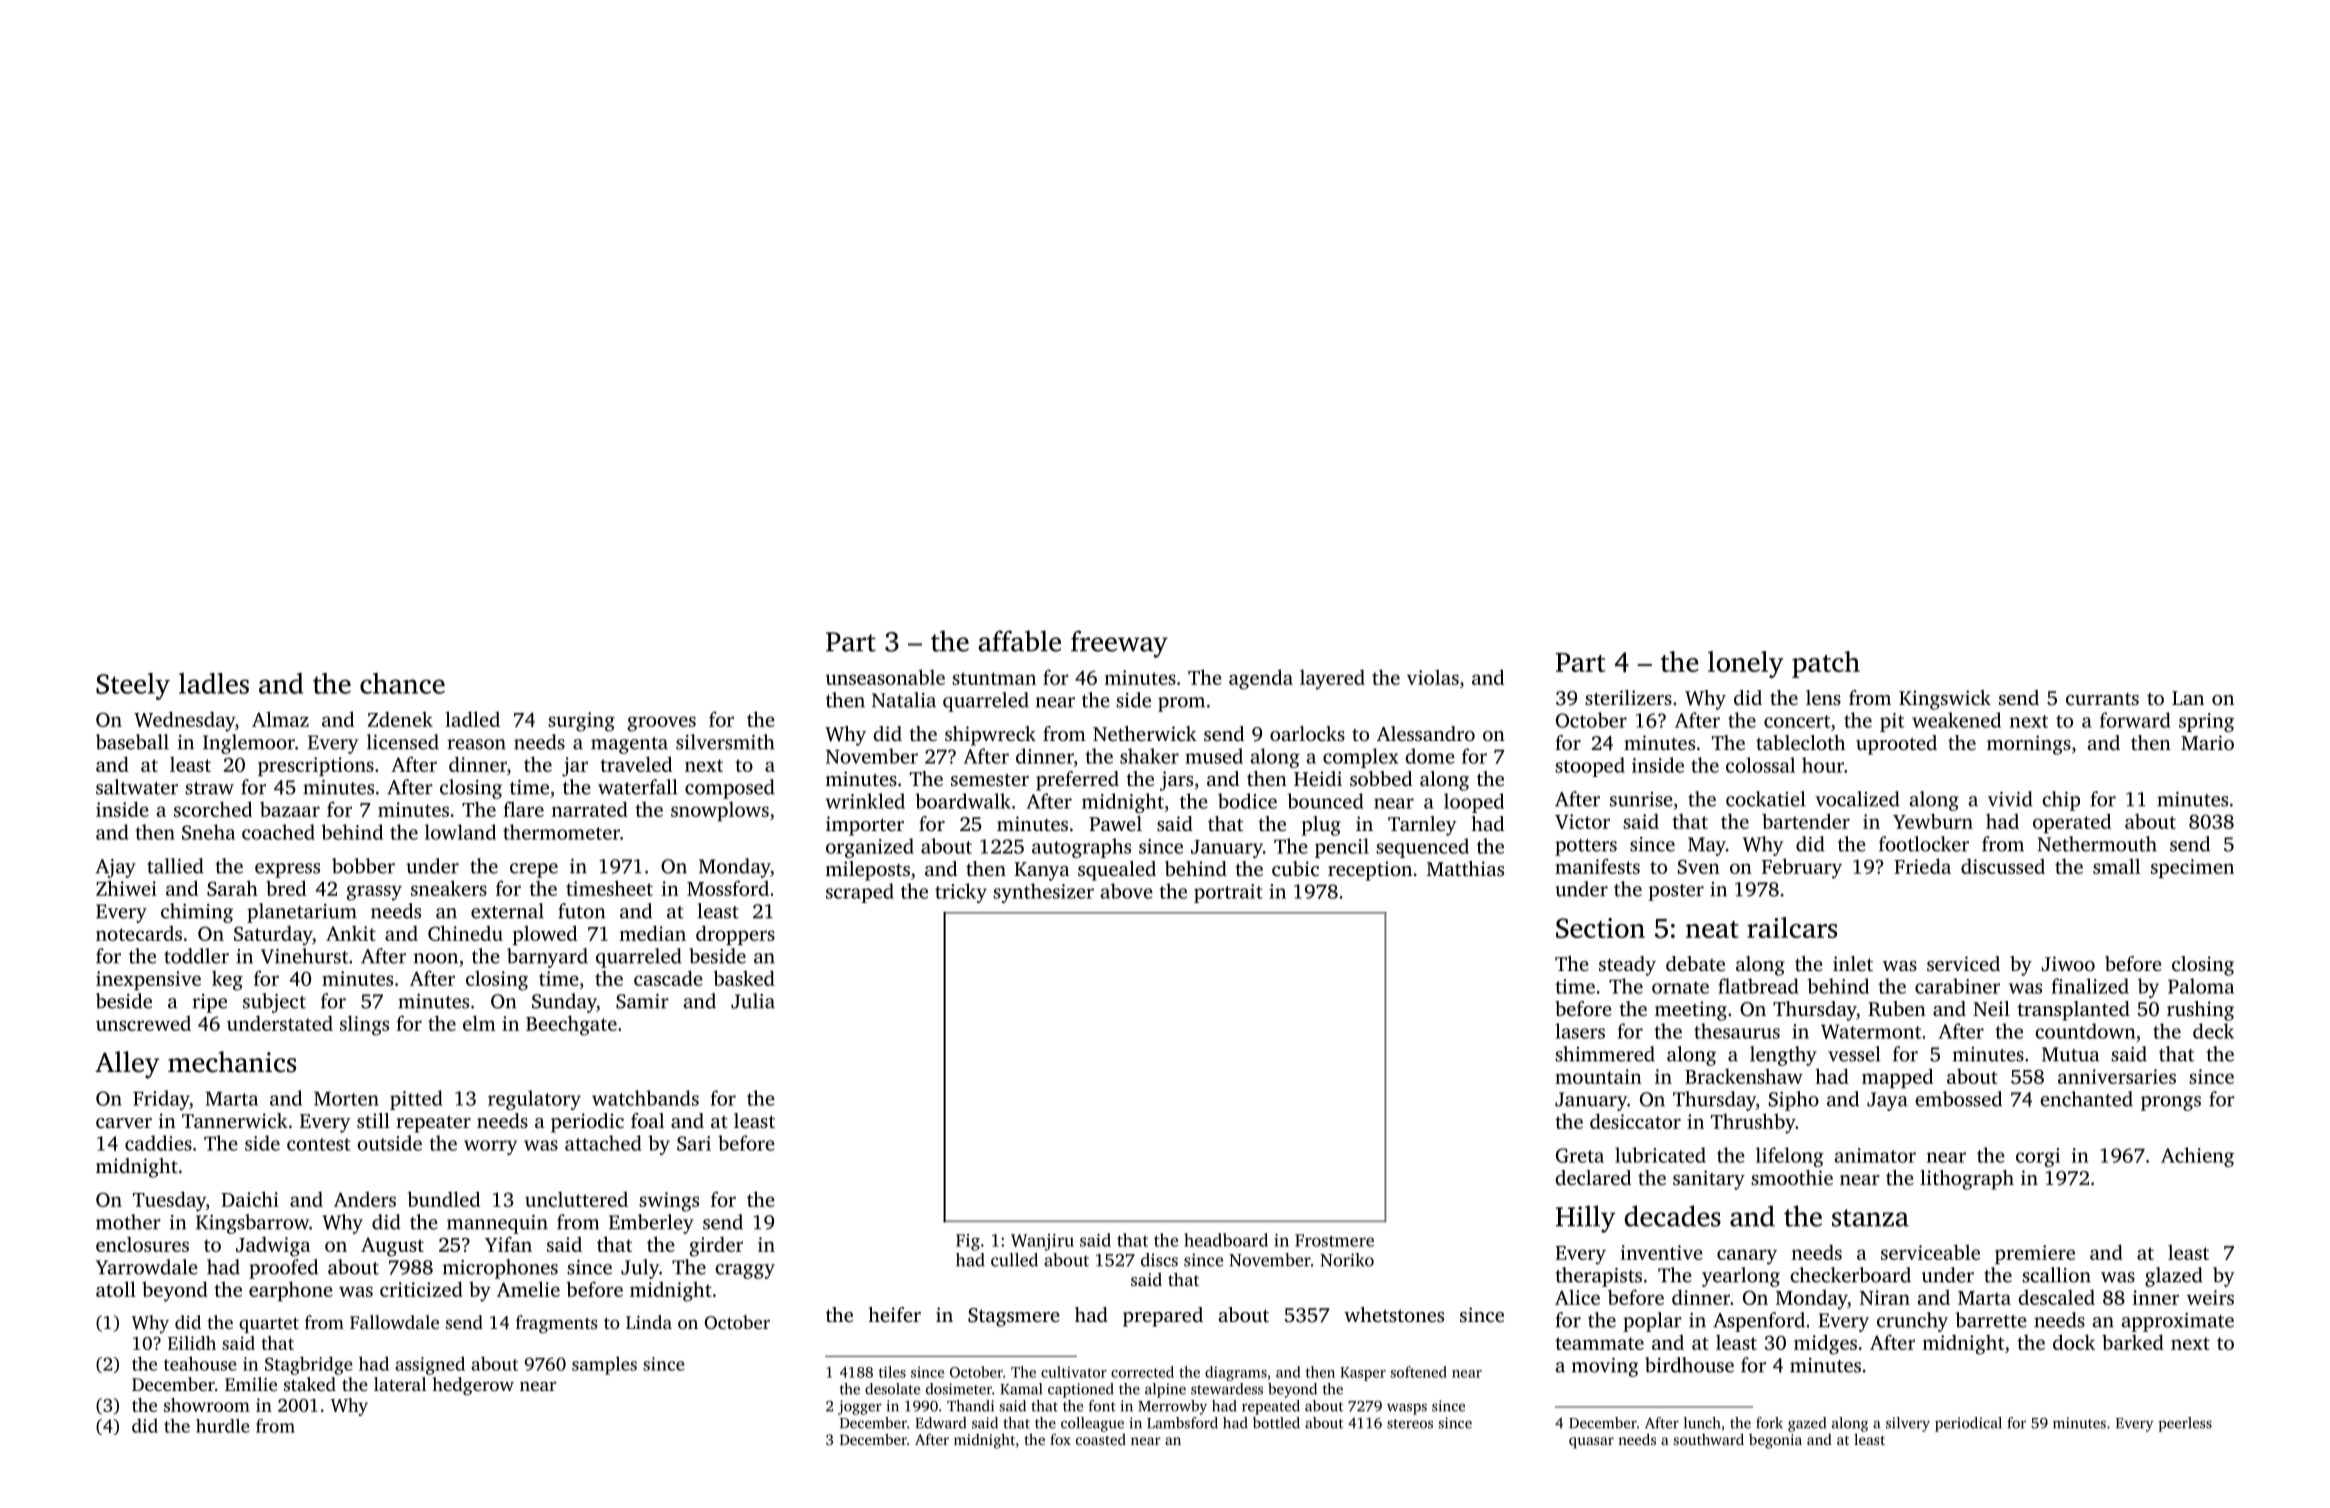  Describe the element at coordinates (604, 1365) in the screenshot. I see `samples` at that location.
